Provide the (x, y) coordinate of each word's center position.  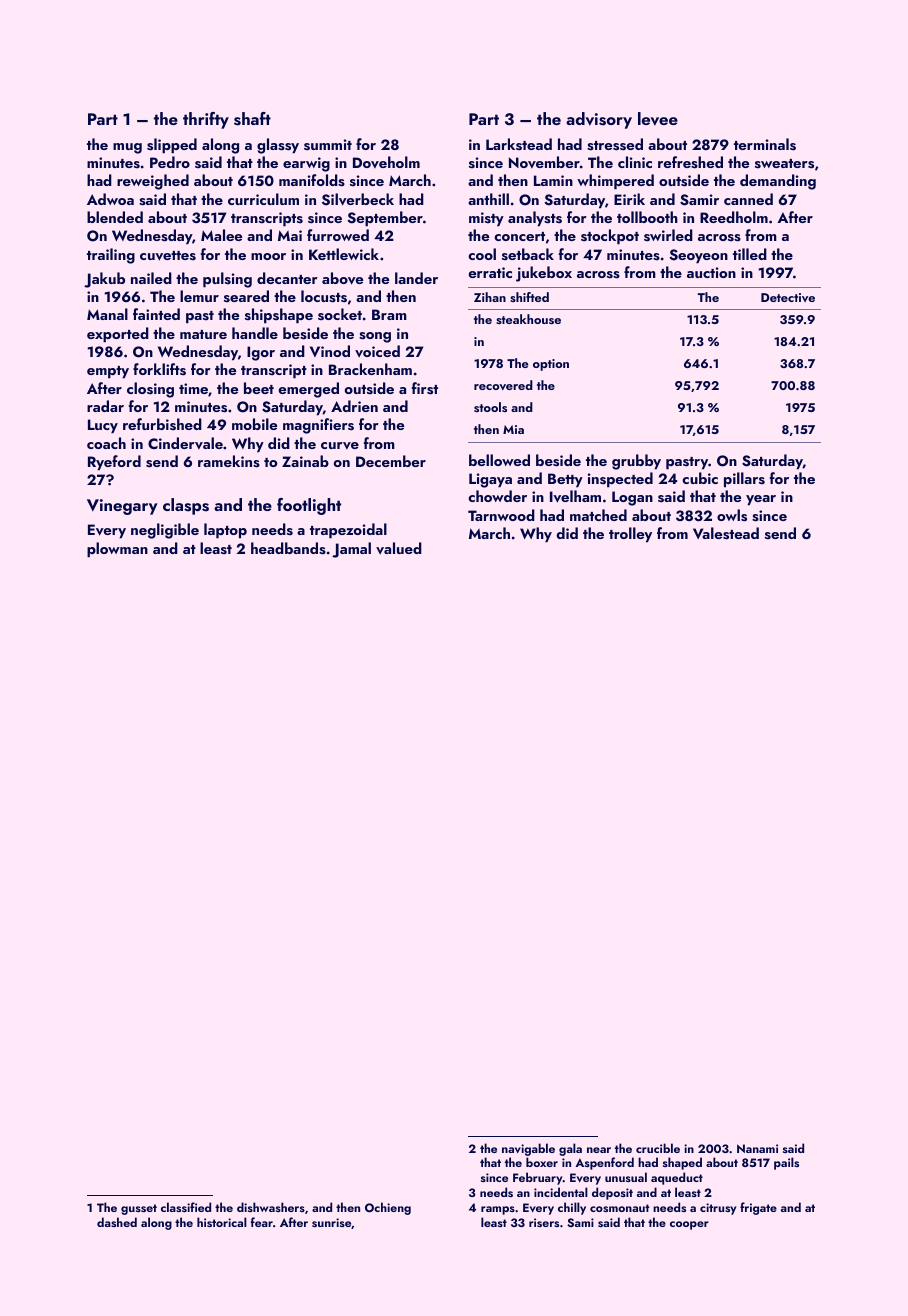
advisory (599, 120)
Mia (513, 429)
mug (127, 148)
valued (399, 548)
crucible (658, 1148)
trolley (630, 535)
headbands (288, 548)
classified (186, 1207)
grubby (636, 462)
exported (118, 335)
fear (261, 1222)
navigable (528, 1149)
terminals (765, 144)
